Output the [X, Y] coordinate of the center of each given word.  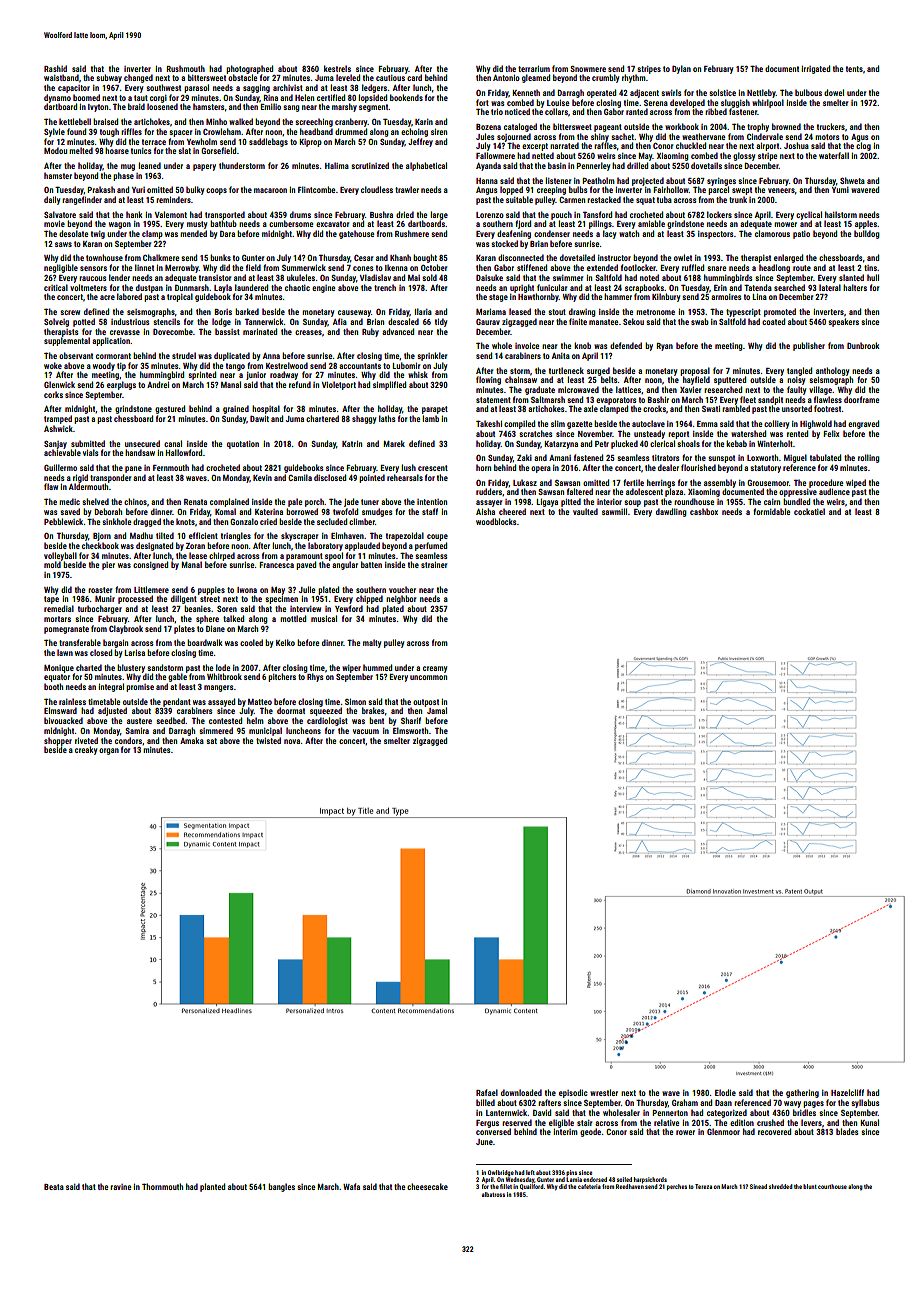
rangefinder [82, 200]
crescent [433, 468]
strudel [184, 355]
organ [109, 751]
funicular [552, 287]
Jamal [437, 710]
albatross [493, 1194]
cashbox [704, 511]
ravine [121, 1187]
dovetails [706, 165]
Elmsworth [411, 730]
